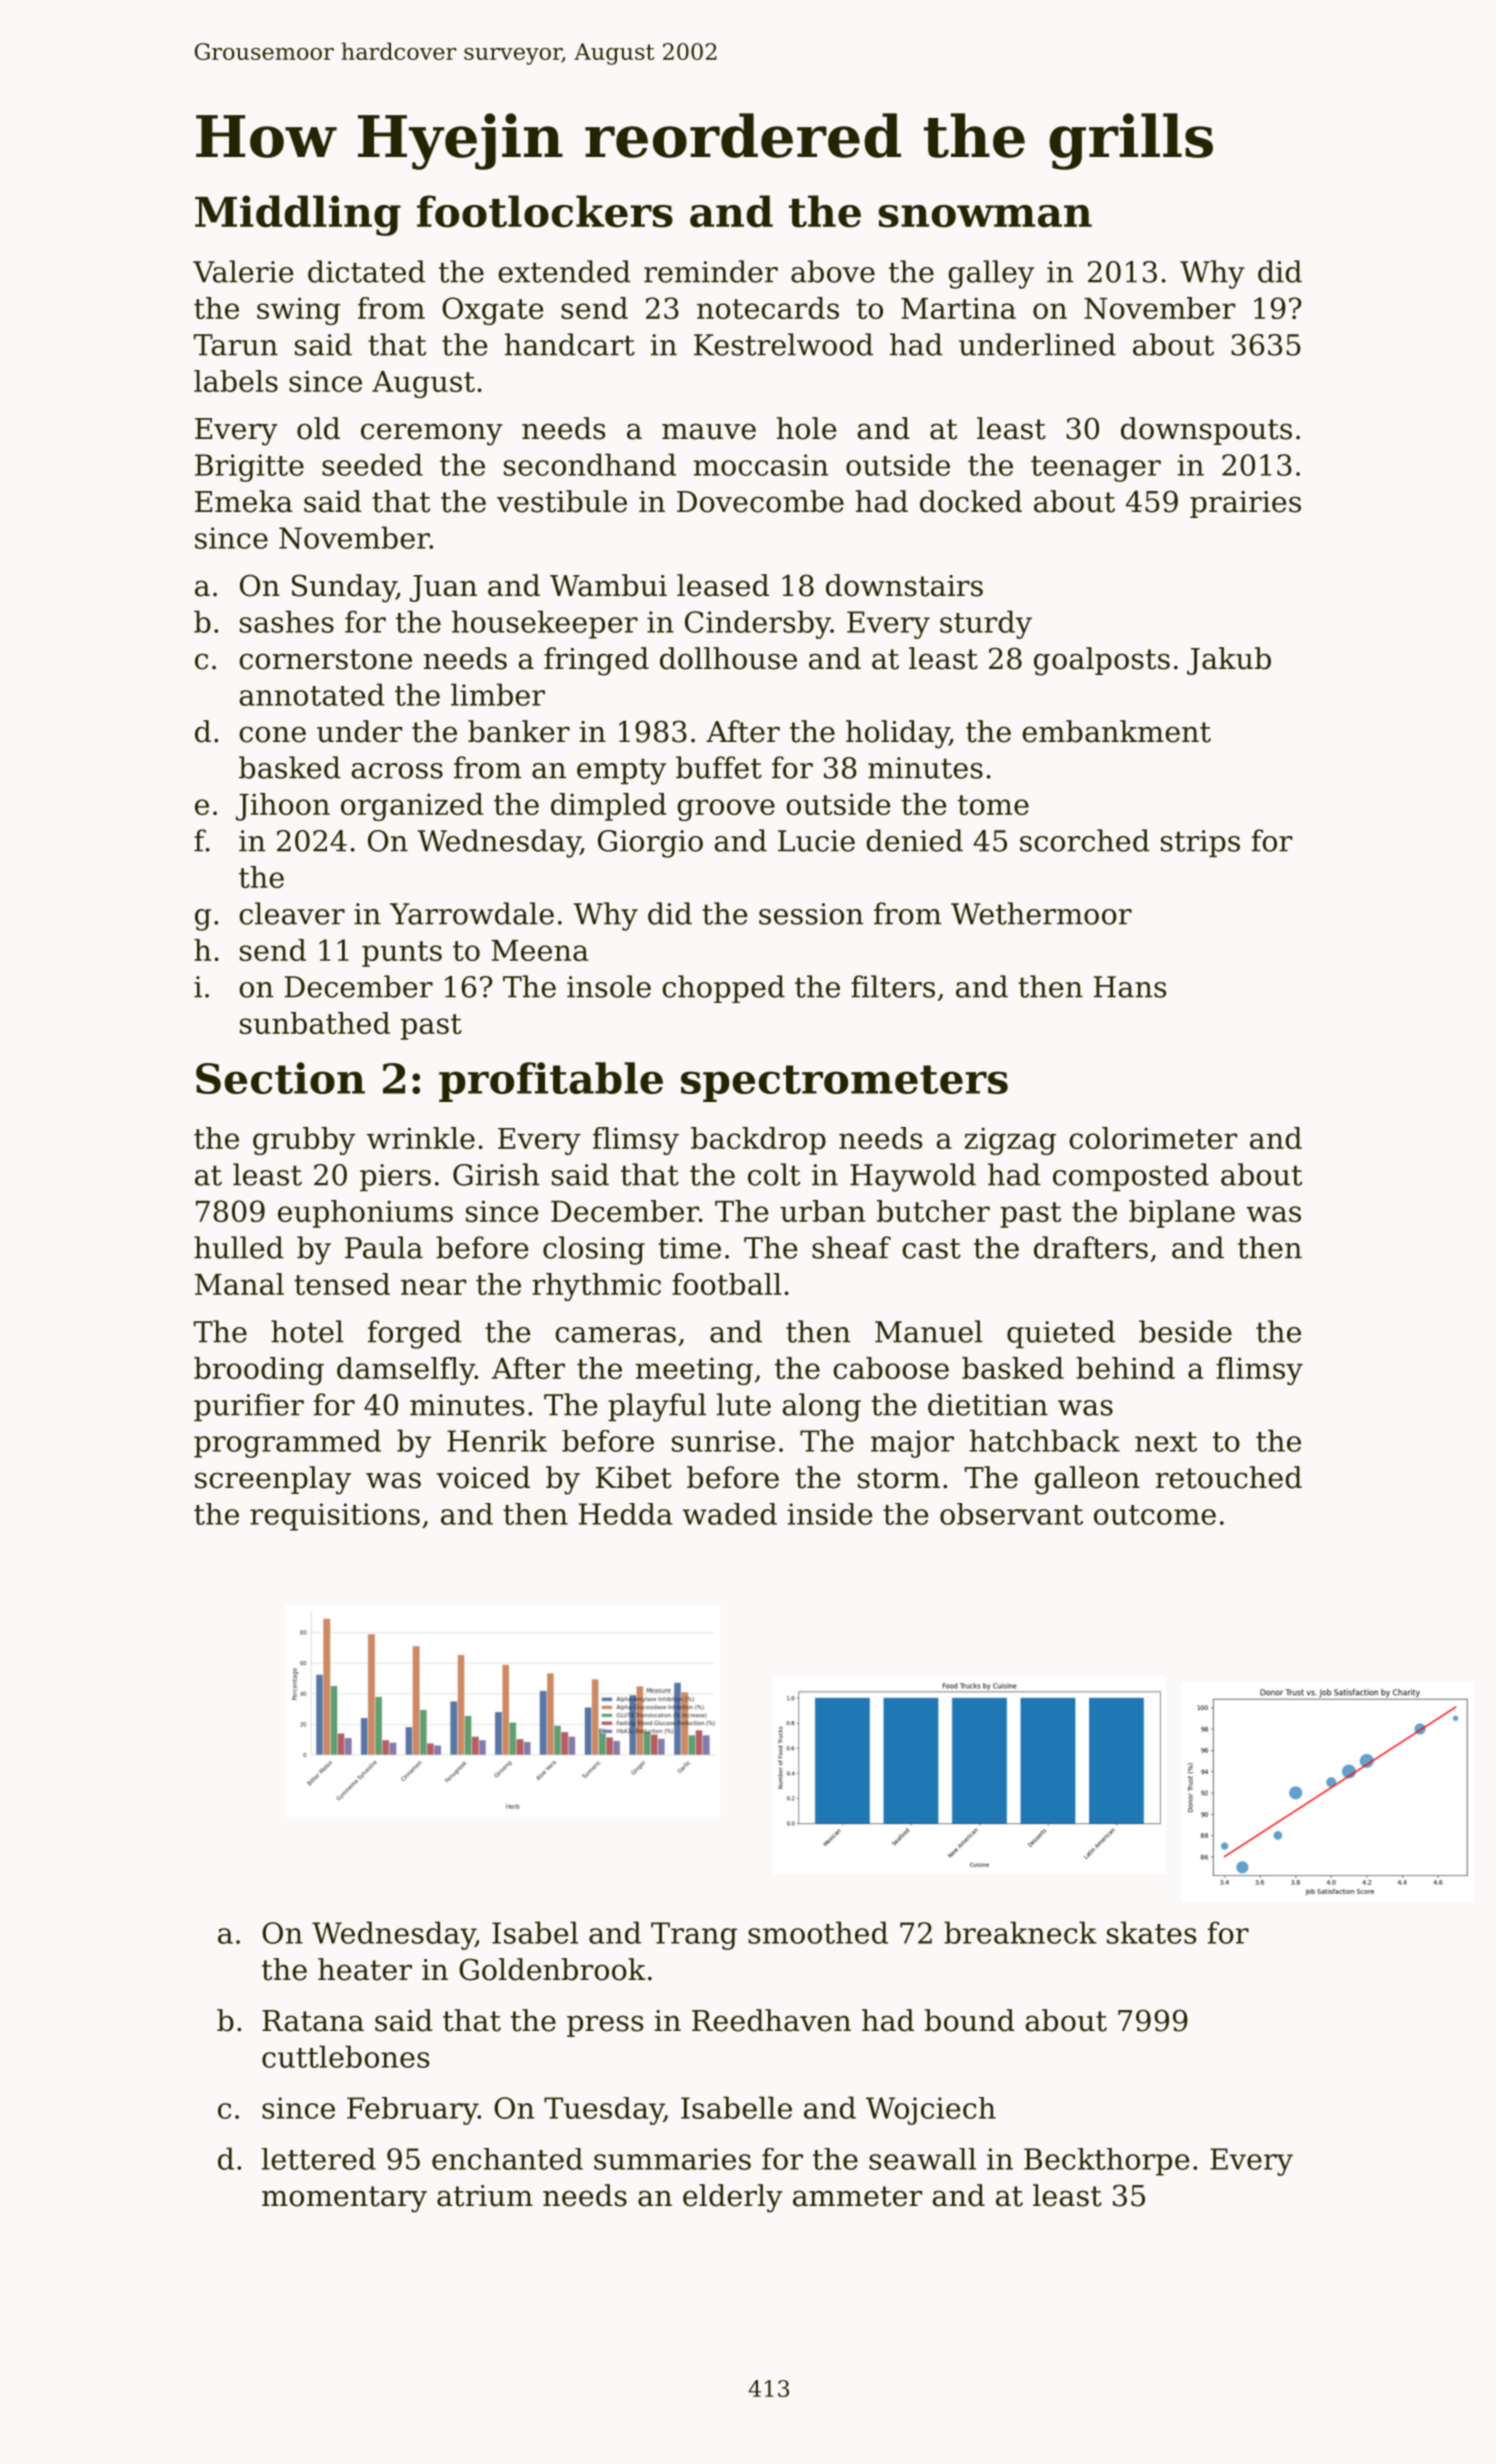 This screenshot has width=1496, height=2464. What do you see at coordinates (771, 2020) in the screenshot?
I see `Reedhaven` at bounding box center [771, 2020].
